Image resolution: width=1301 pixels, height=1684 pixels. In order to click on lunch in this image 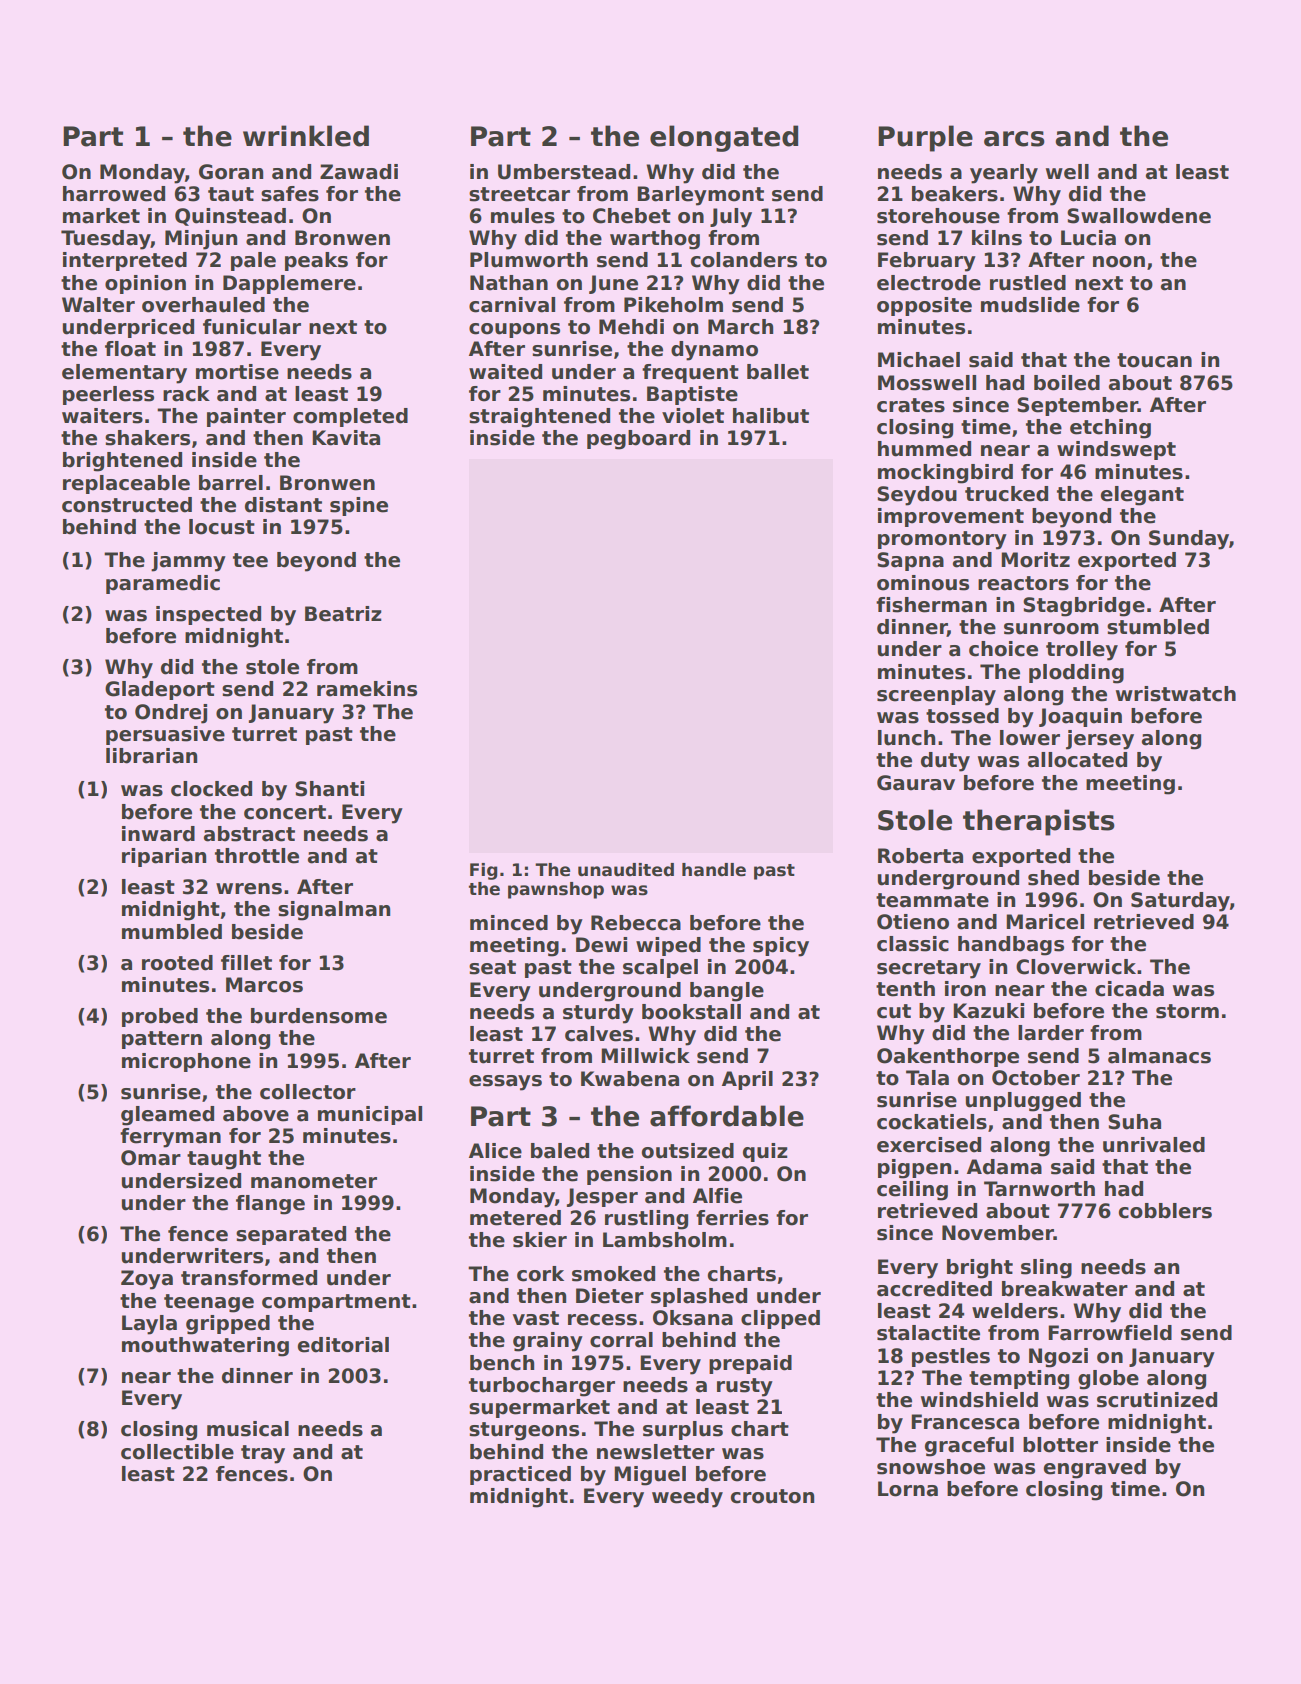, I will do `click(906, 738)`.
